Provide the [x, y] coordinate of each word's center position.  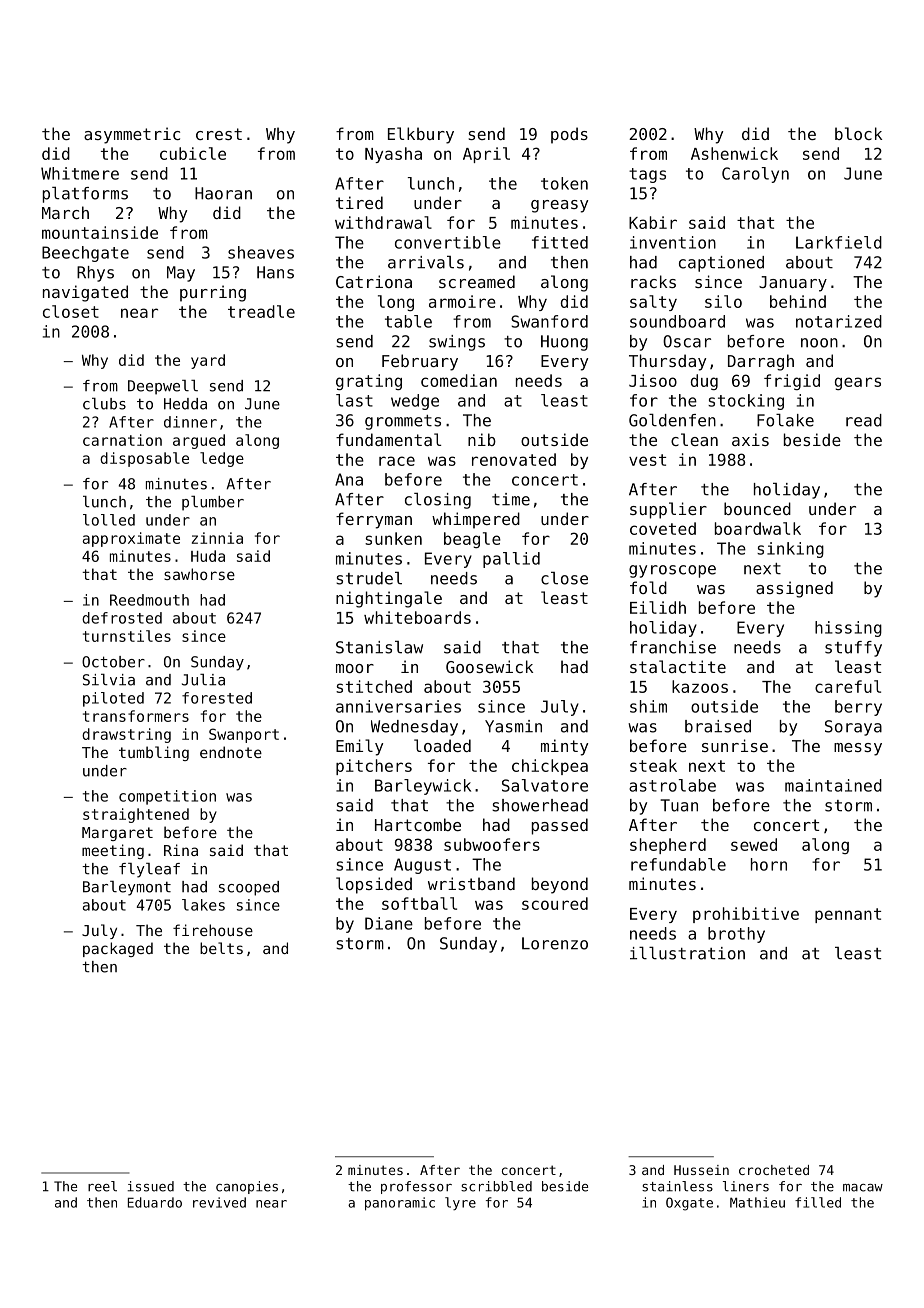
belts [221, 948]
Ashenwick [734, 153]
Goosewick [489, 666]
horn [769, 864]
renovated [514, 459]
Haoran [223, 193]
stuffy [853, 649]
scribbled [496, 1186]
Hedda [185, 404]
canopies [247, 1187]
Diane [389, 923]
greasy [559, 206]
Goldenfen [672, 420]
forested [217, 698]
